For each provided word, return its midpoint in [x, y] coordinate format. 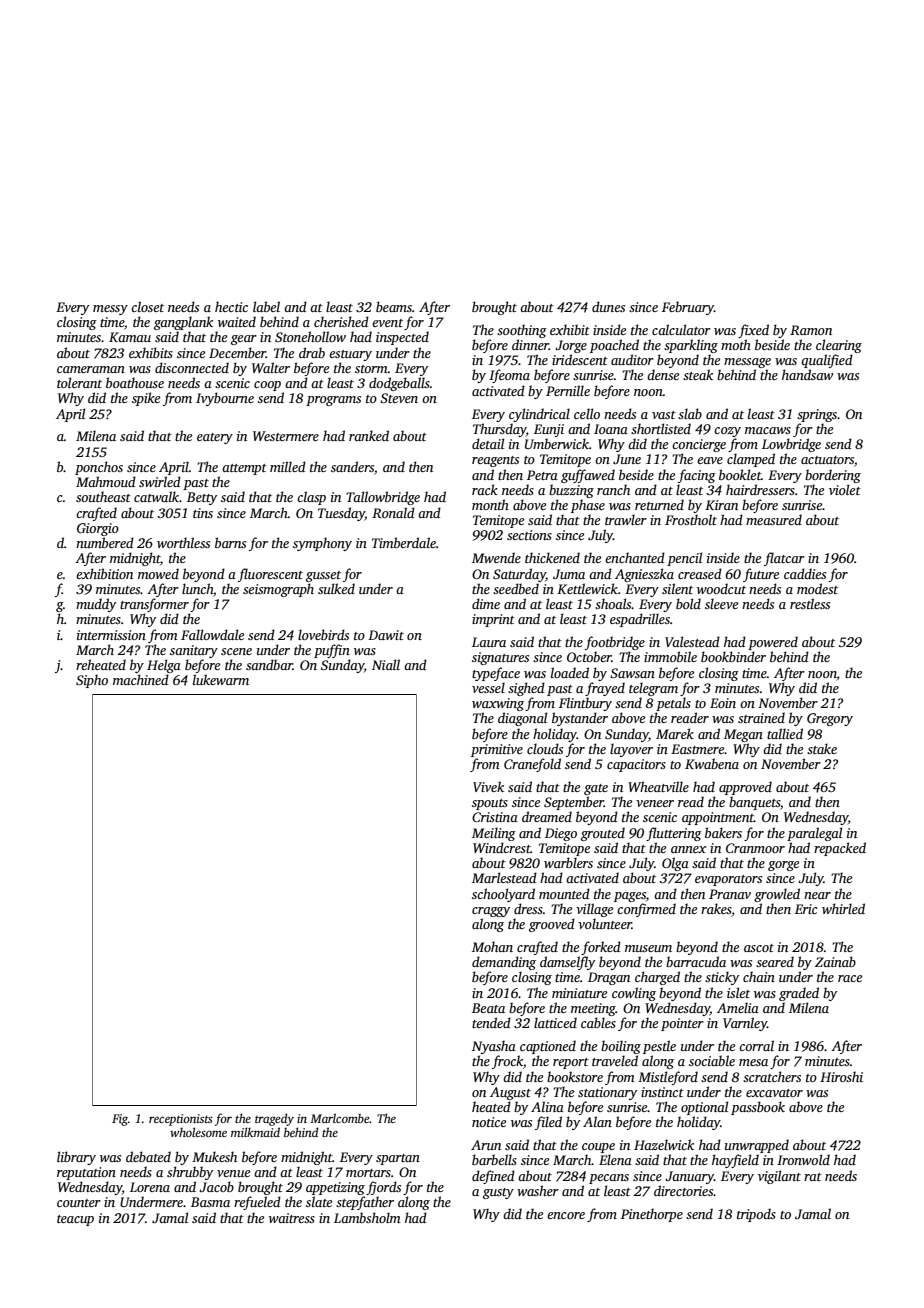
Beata [488, 1008]
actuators [827, 460]
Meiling [494, 834]
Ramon [811, 330]
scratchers [772, 1076]
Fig [120, 1120]
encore [566, 1215]
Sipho [92, 681]
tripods [756, 1215]
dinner [530, 344]
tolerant [79, 382]
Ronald [393, 512]
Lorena [150, 1187]
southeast [103, 496]
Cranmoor [755, 848]
